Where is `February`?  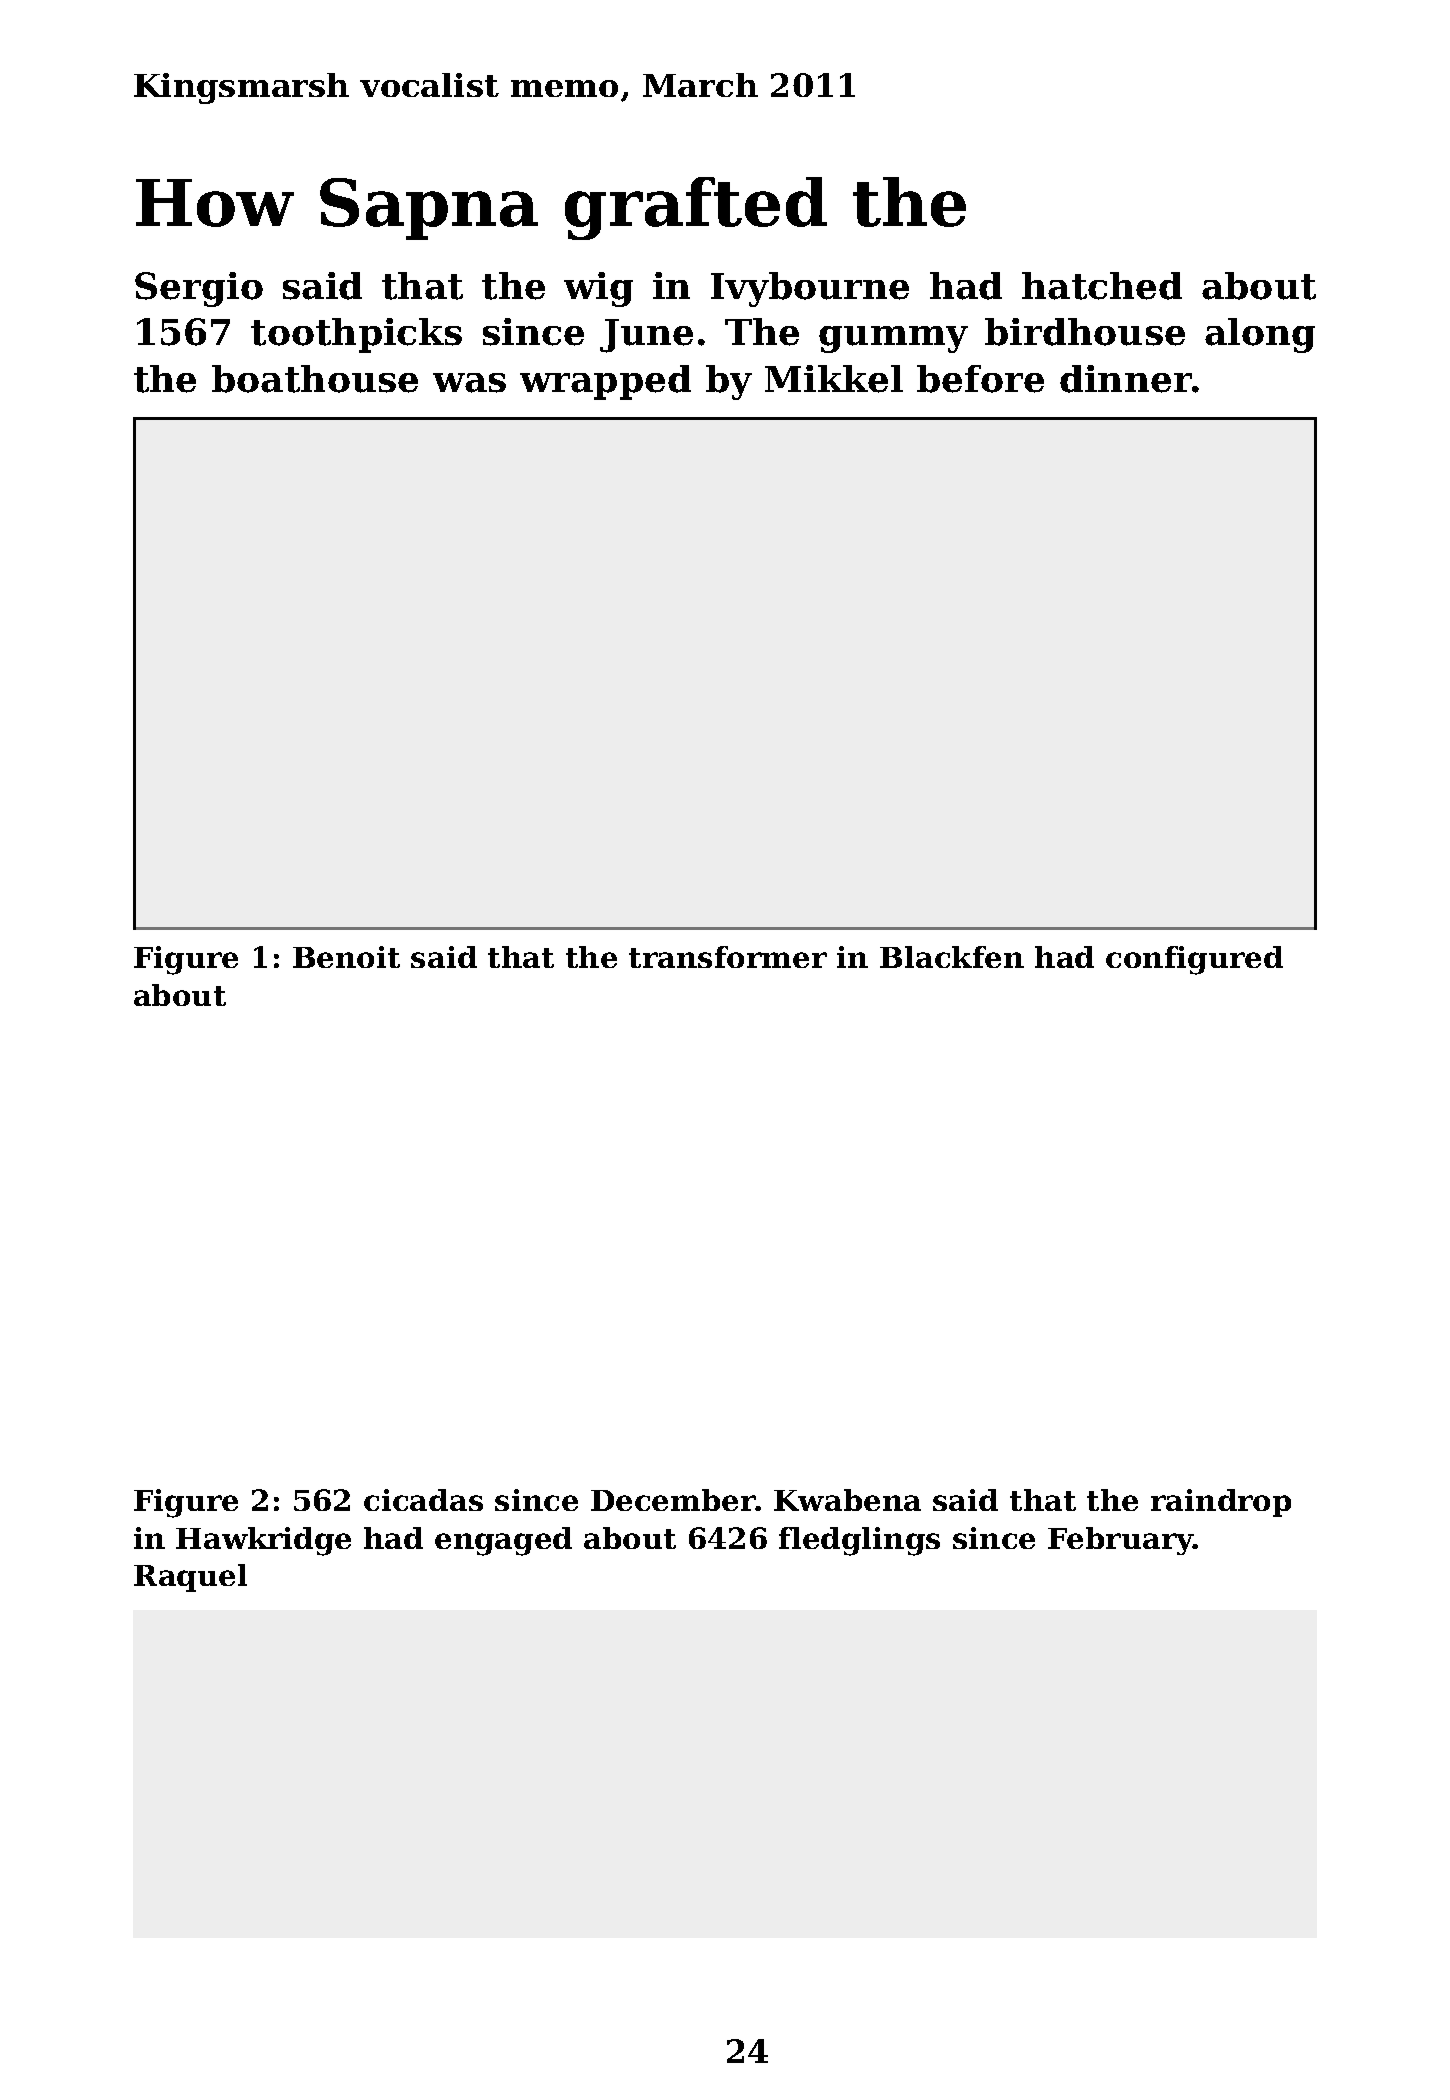 February is located at coordinates (1121, 1541).
